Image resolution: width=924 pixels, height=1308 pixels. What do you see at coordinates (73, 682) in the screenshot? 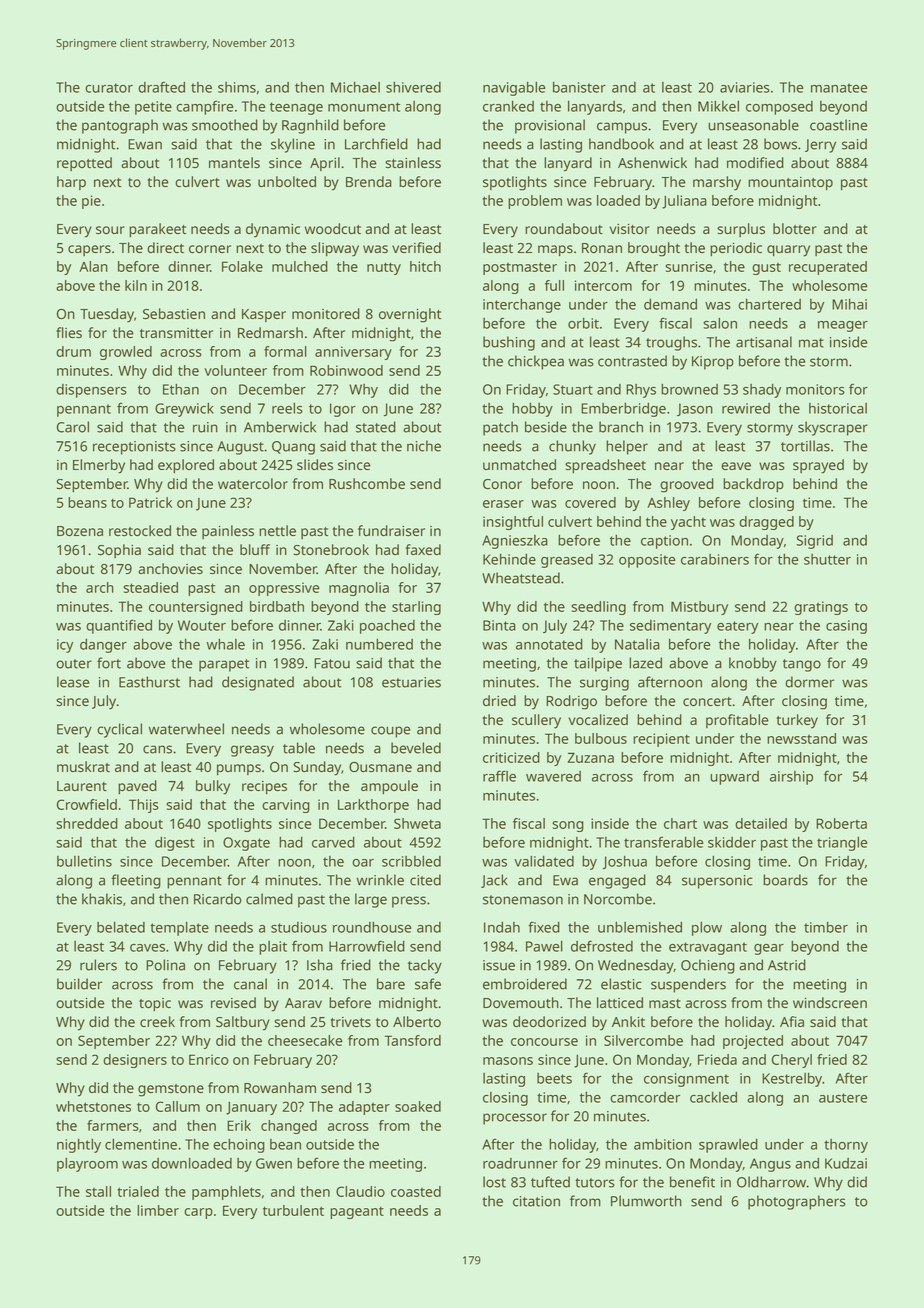
I see `lease` at bounding box center [73, 682].
